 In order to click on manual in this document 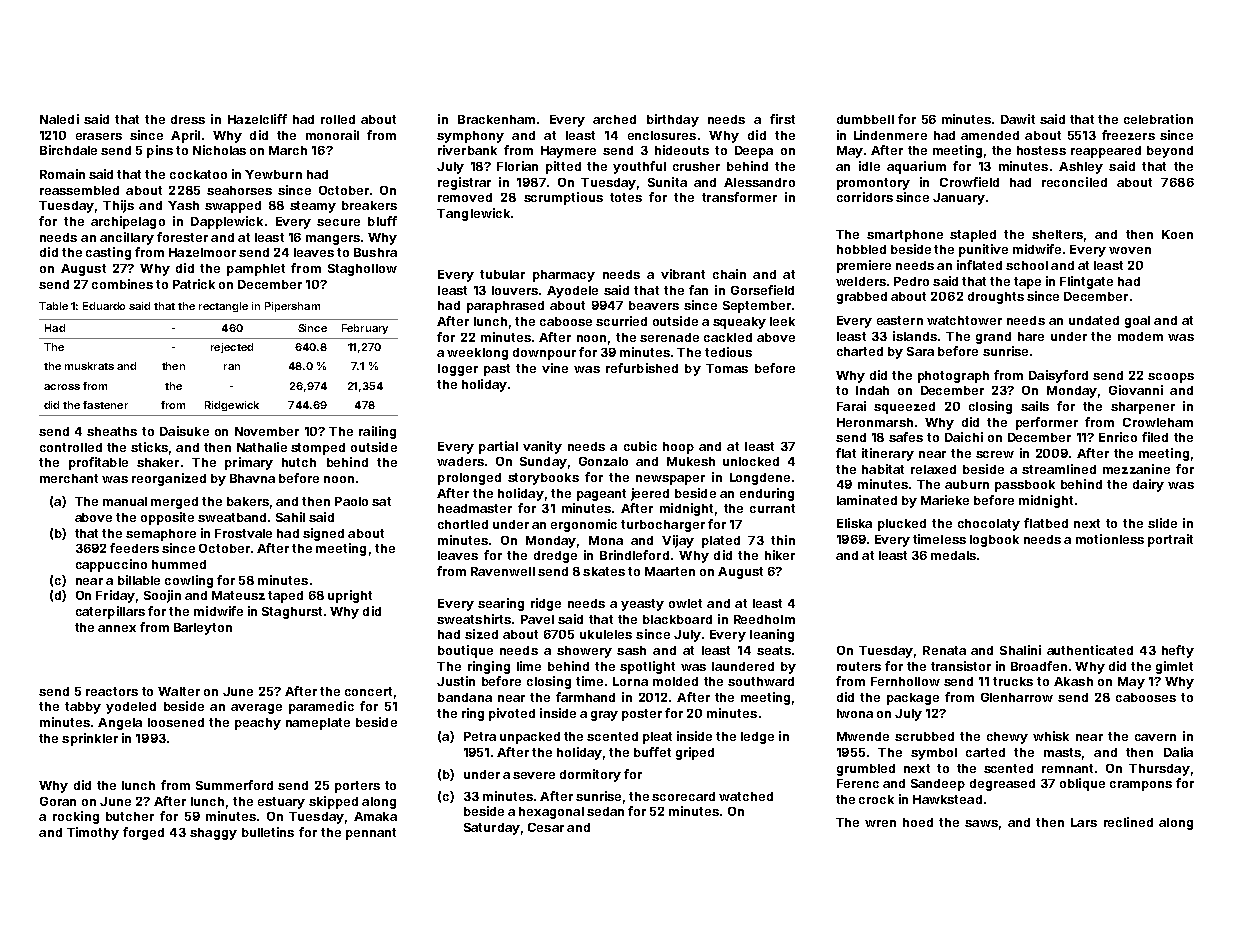, I will do `click(125, 501)`.
